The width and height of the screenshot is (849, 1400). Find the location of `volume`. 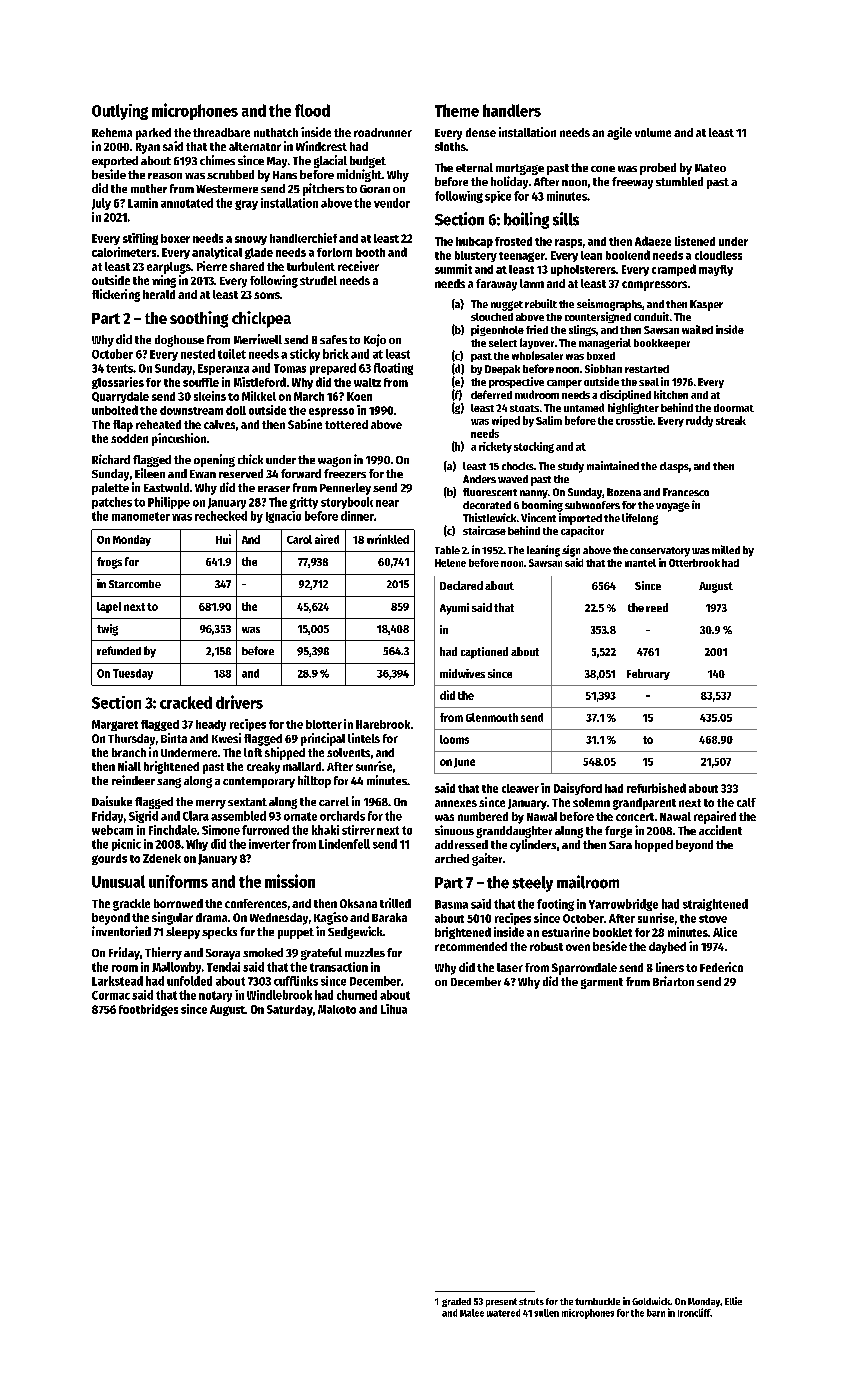

volume is located at coordinates (653, 132).
